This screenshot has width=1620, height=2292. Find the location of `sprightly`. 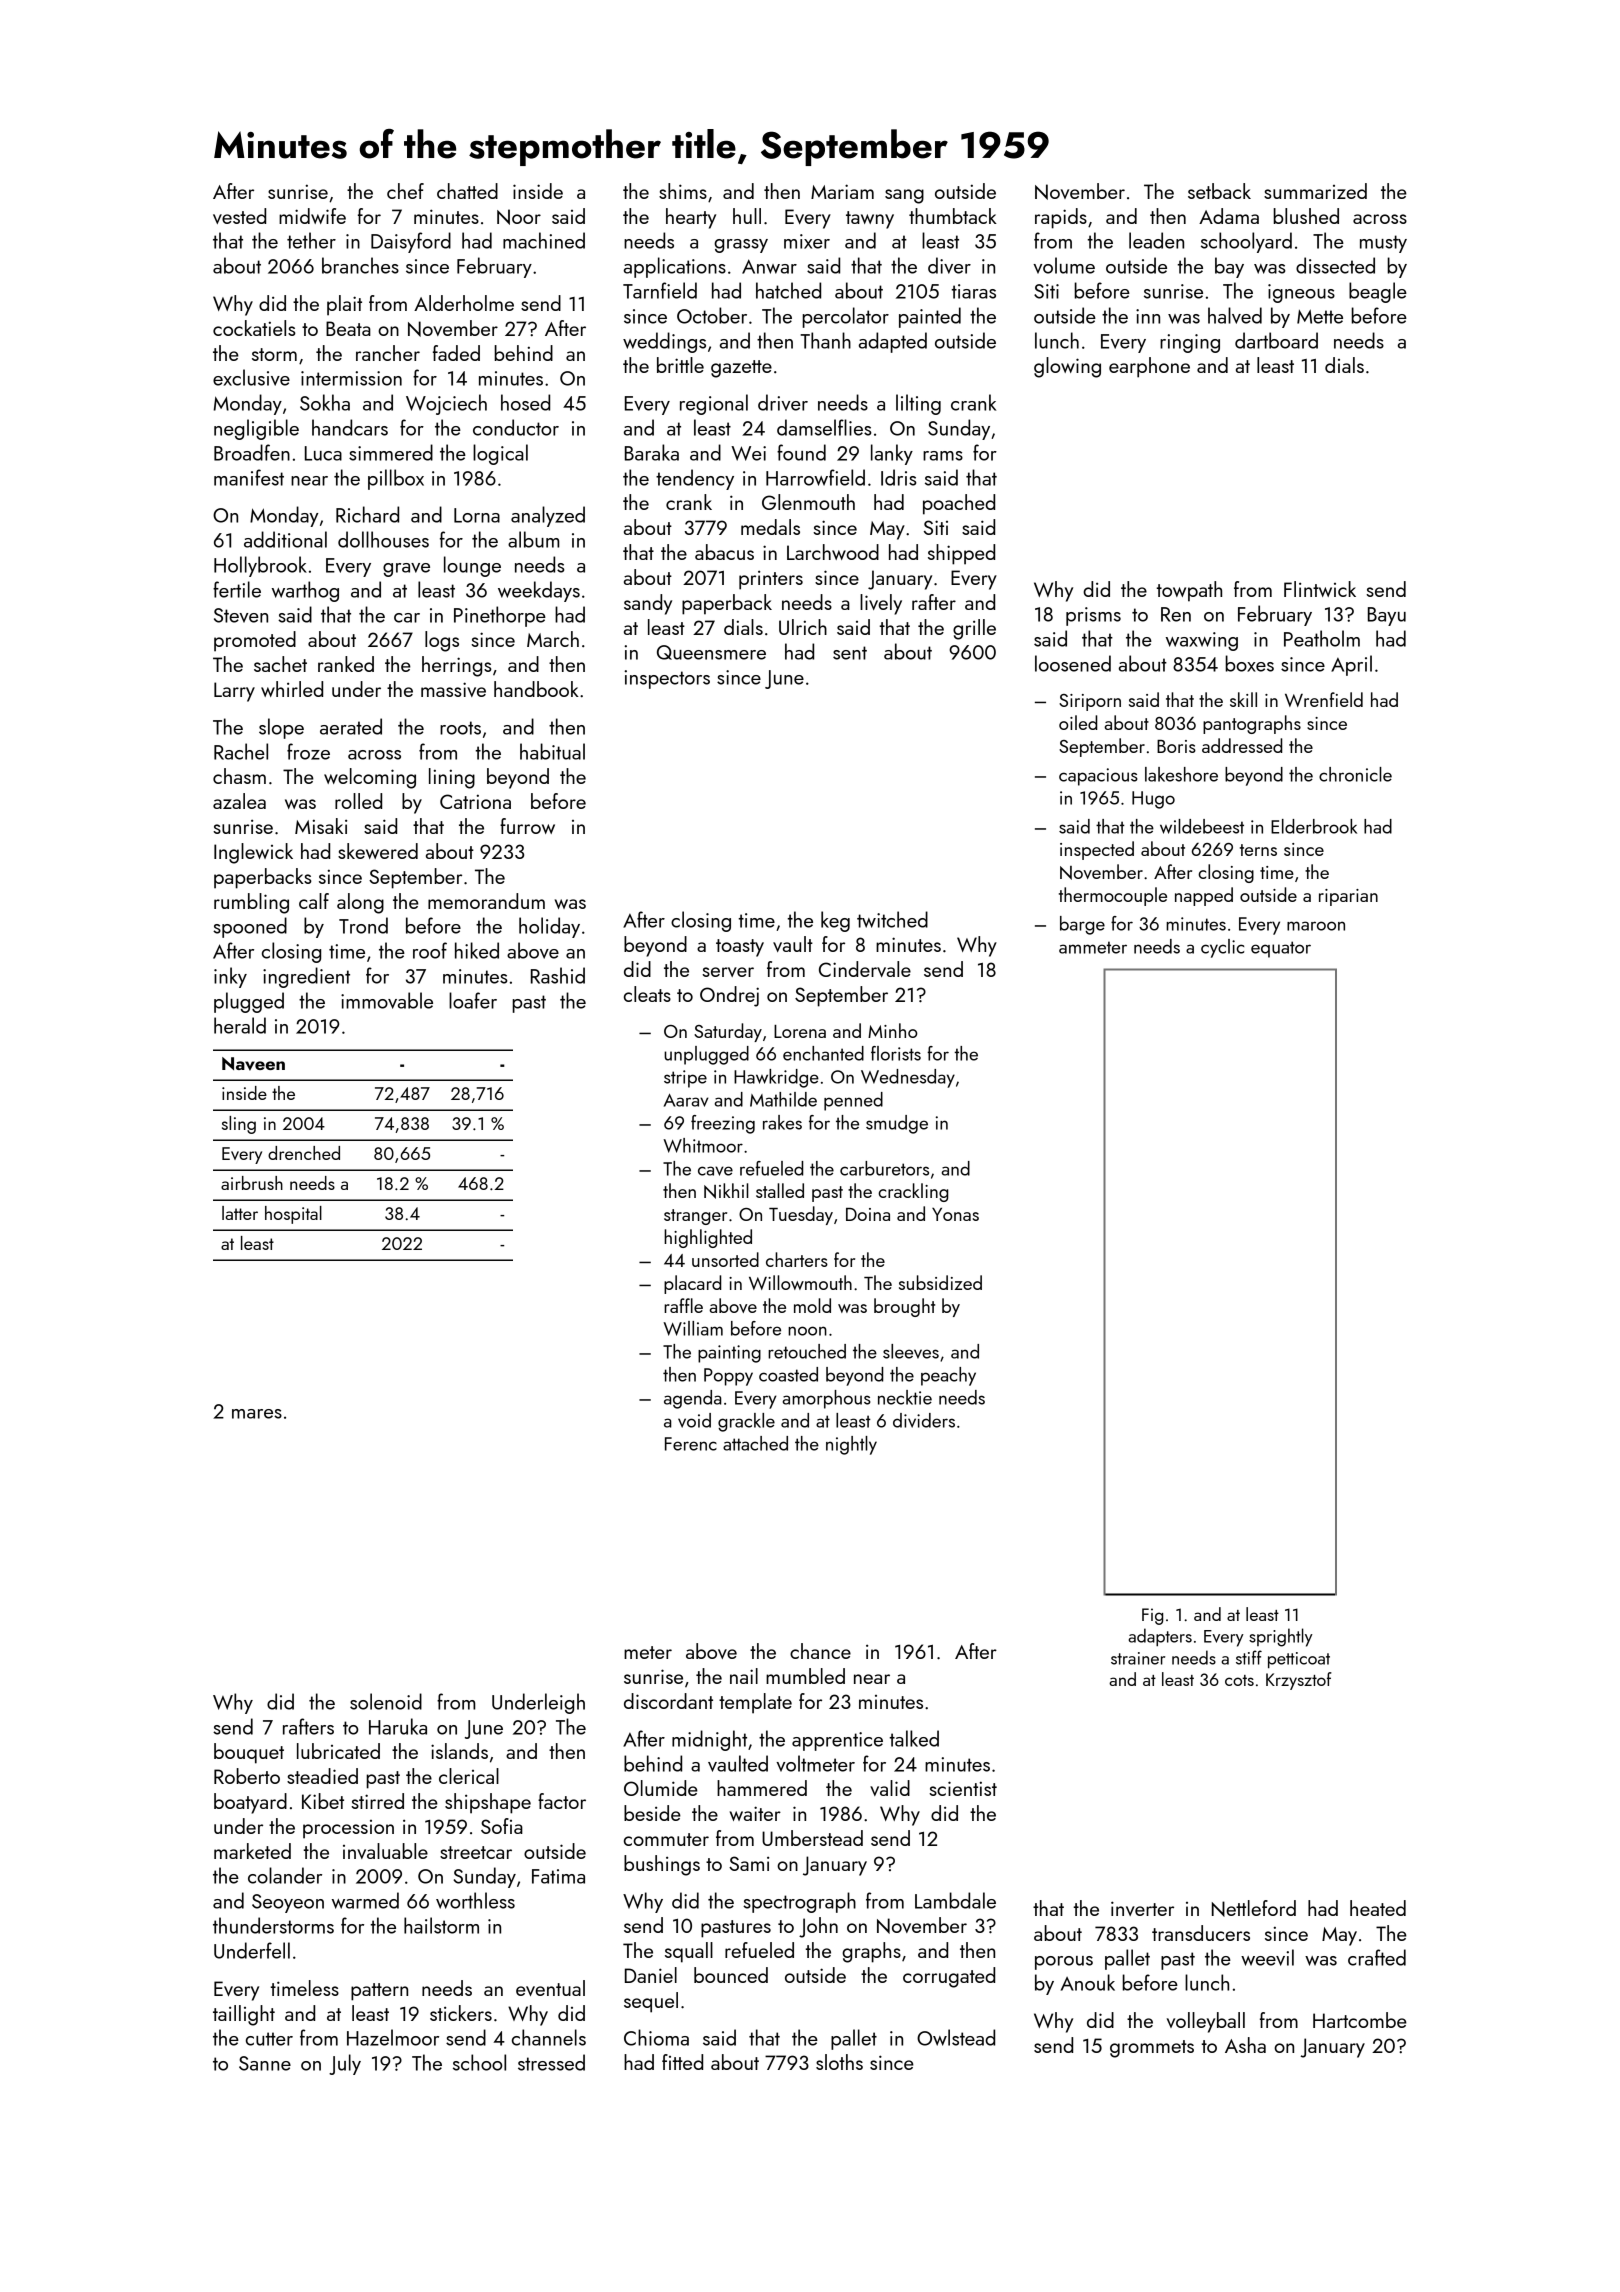

sprightly is located at coordinates (1281, 1637).
